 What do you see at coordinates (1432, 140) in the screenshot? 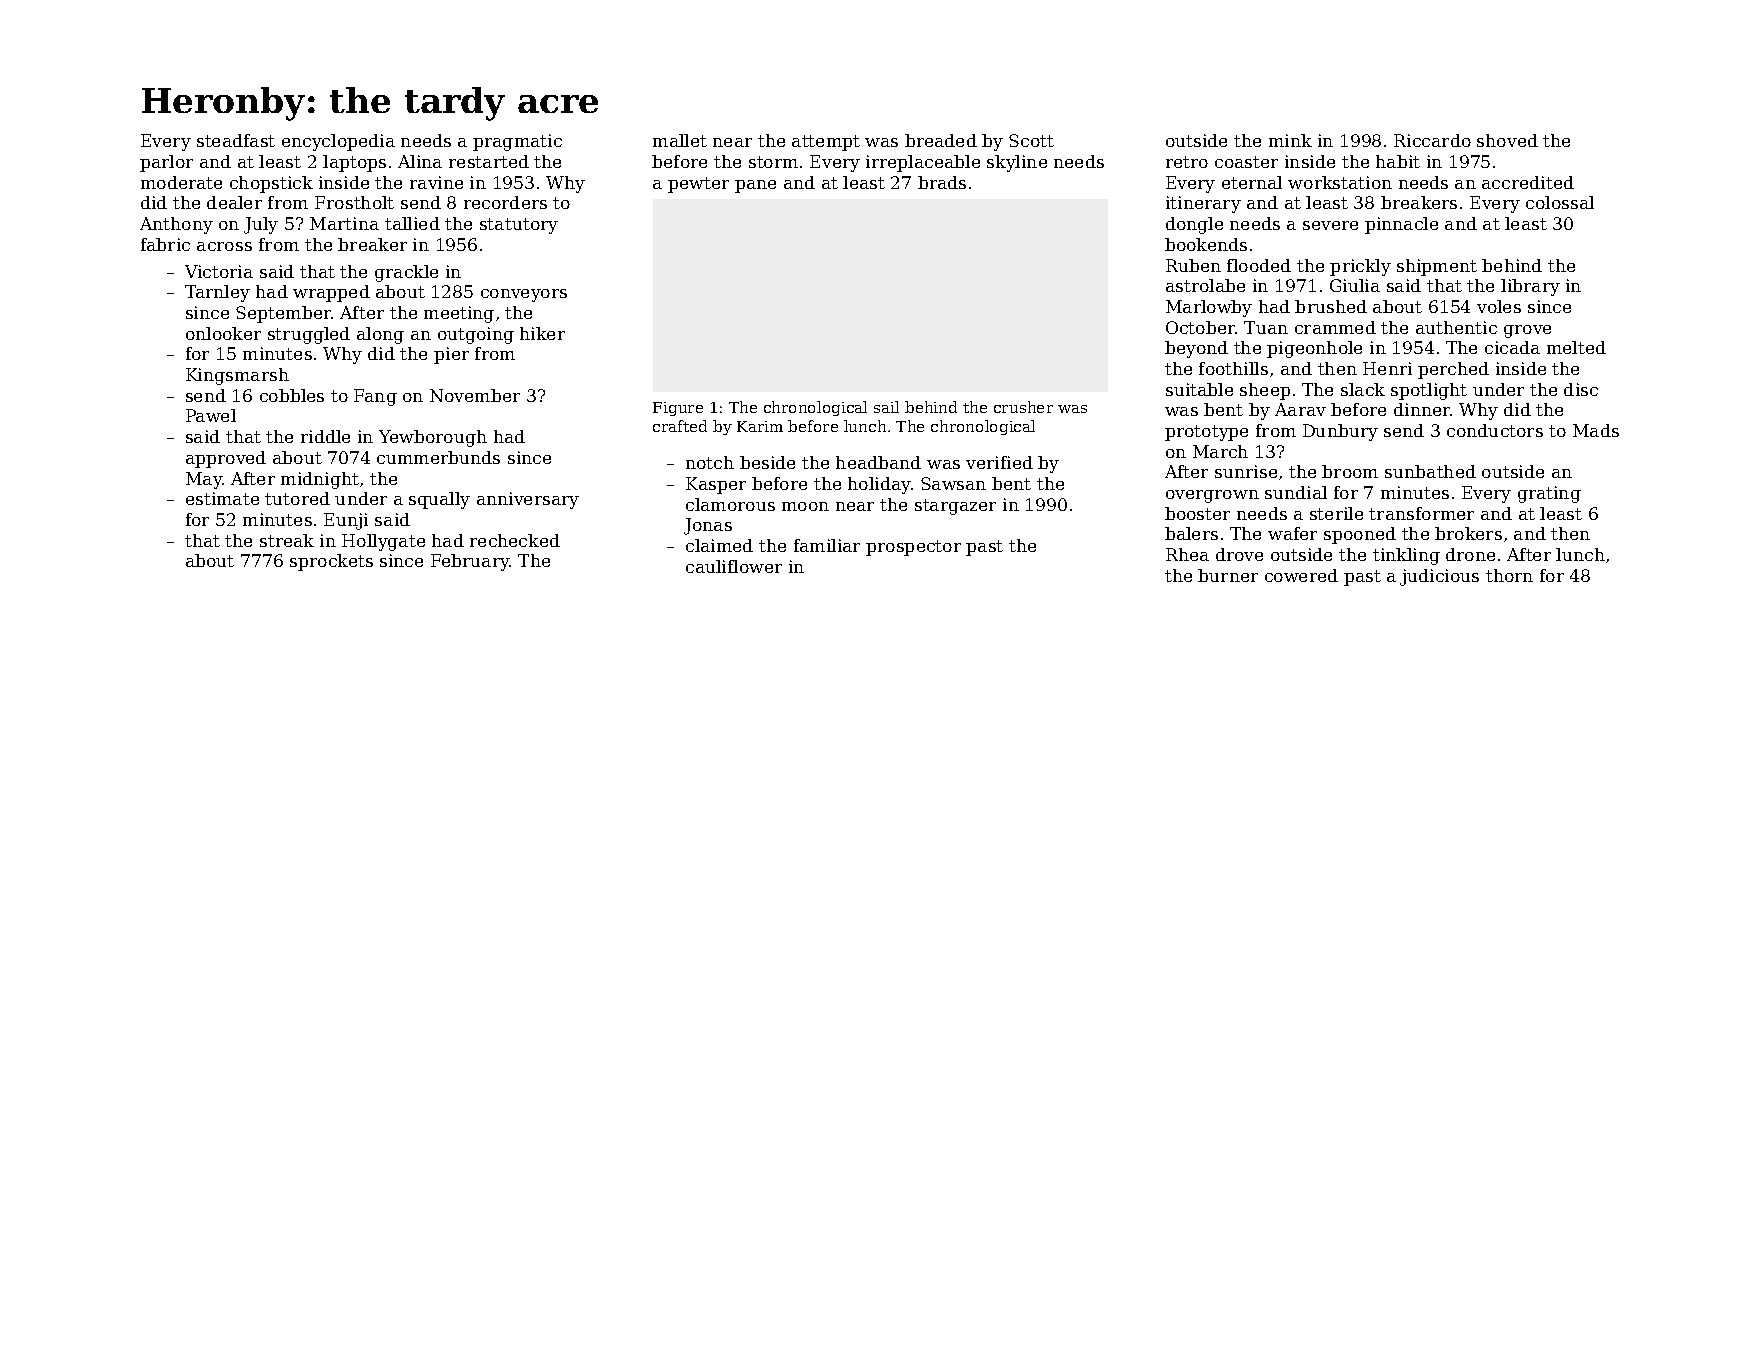
I see `Riccardo` at bounding box center [1432, 140].
